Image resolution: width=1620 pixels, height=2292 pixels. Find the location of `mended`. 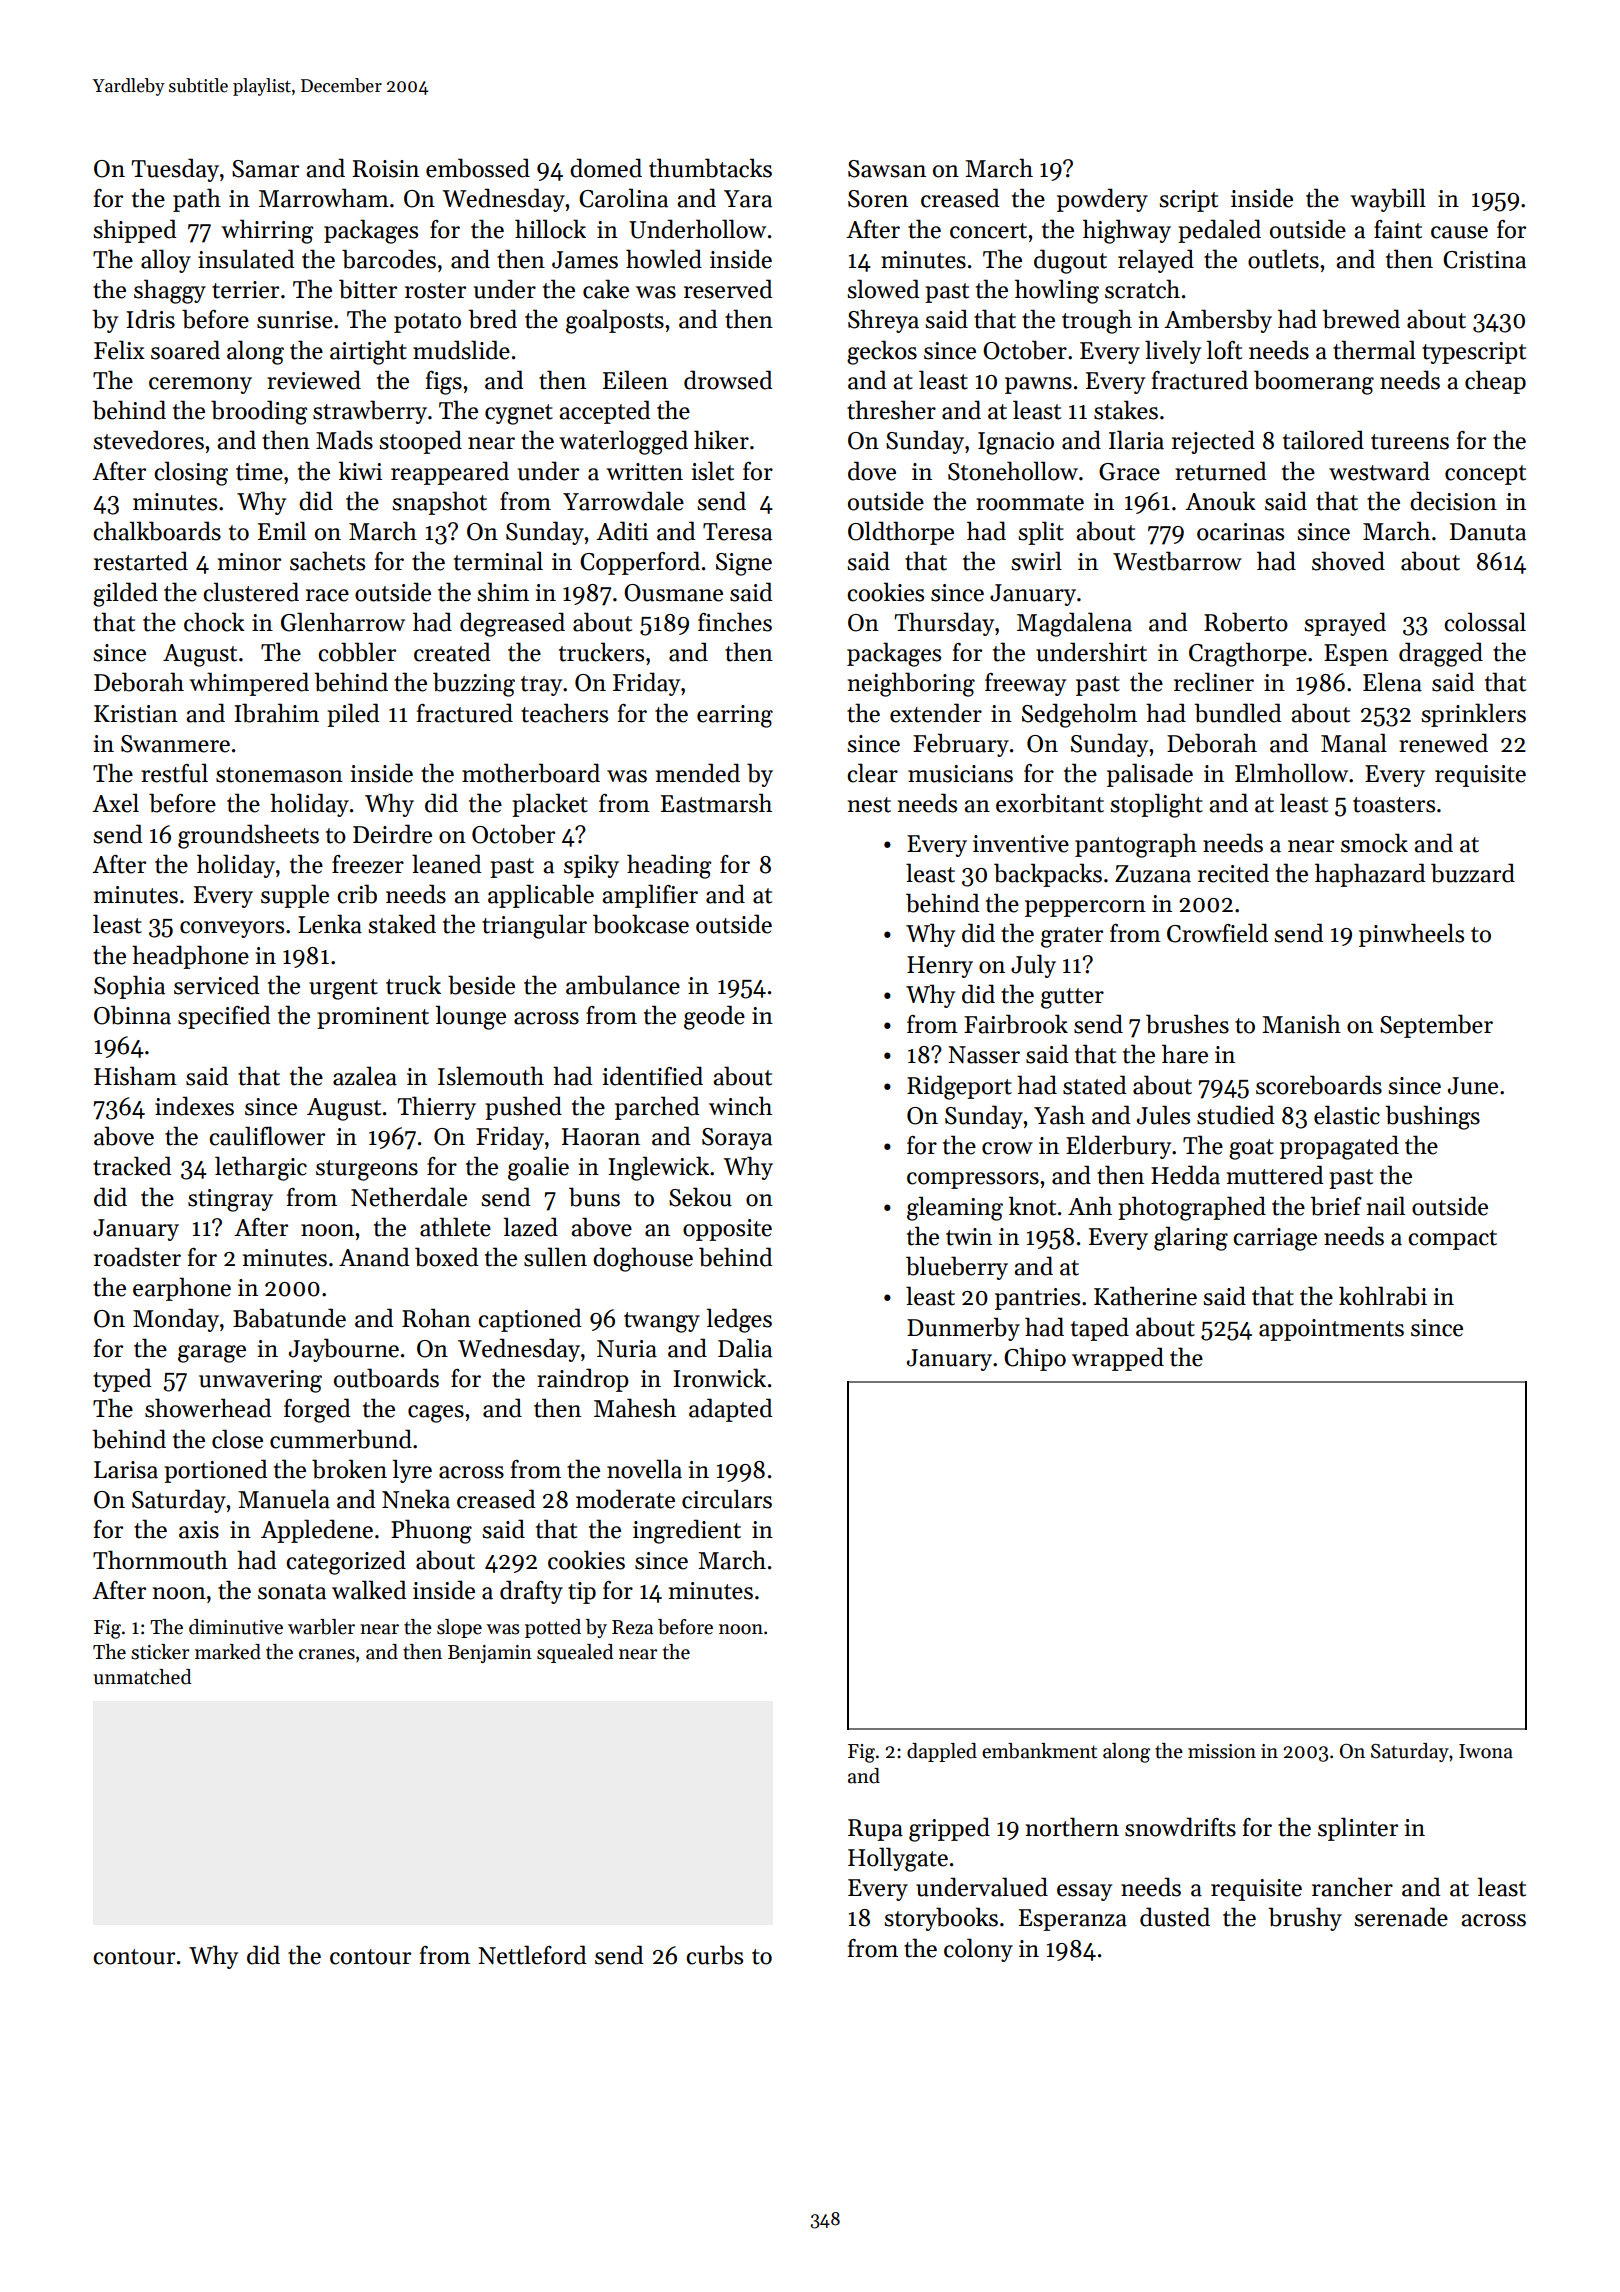

mended is located at coordinates (698, 773).
